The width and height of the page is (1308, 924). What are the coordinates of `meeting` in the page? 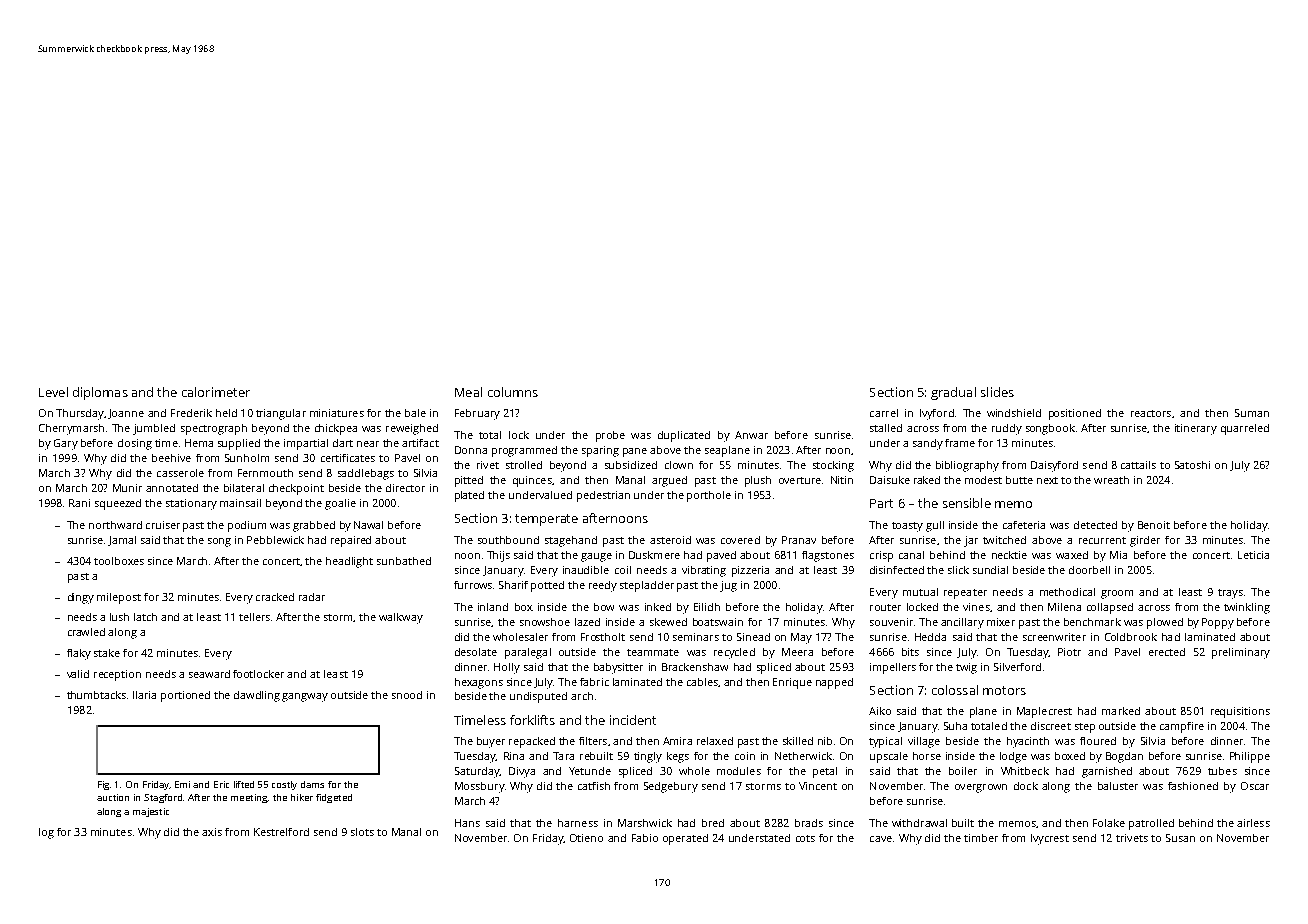 It's located at (249, 798).
